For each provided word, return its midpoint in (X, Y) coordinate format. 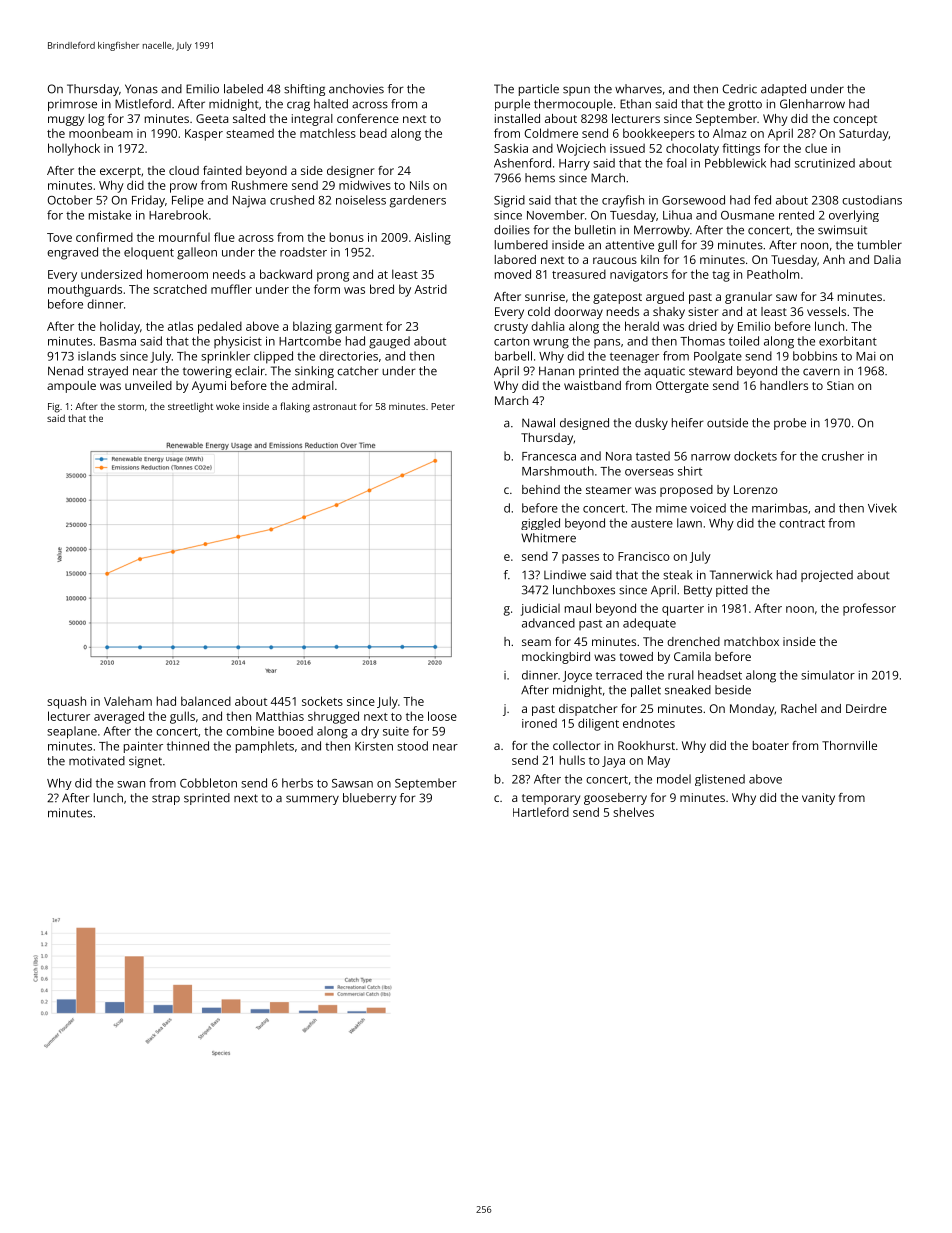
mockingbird (556, 658)
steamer (608, 490)
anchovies (356, 89)
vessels (826, 311)
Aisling (432, 238)
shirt (690, 471)
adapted (783, 90)
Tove (59, 237)
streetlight (190, 407)
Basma (118, 341)
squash (66, 702)
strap (166, 799)
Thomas (702, 341)
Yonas (141, 89)
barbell (513, 356)
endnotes (649, 723)
